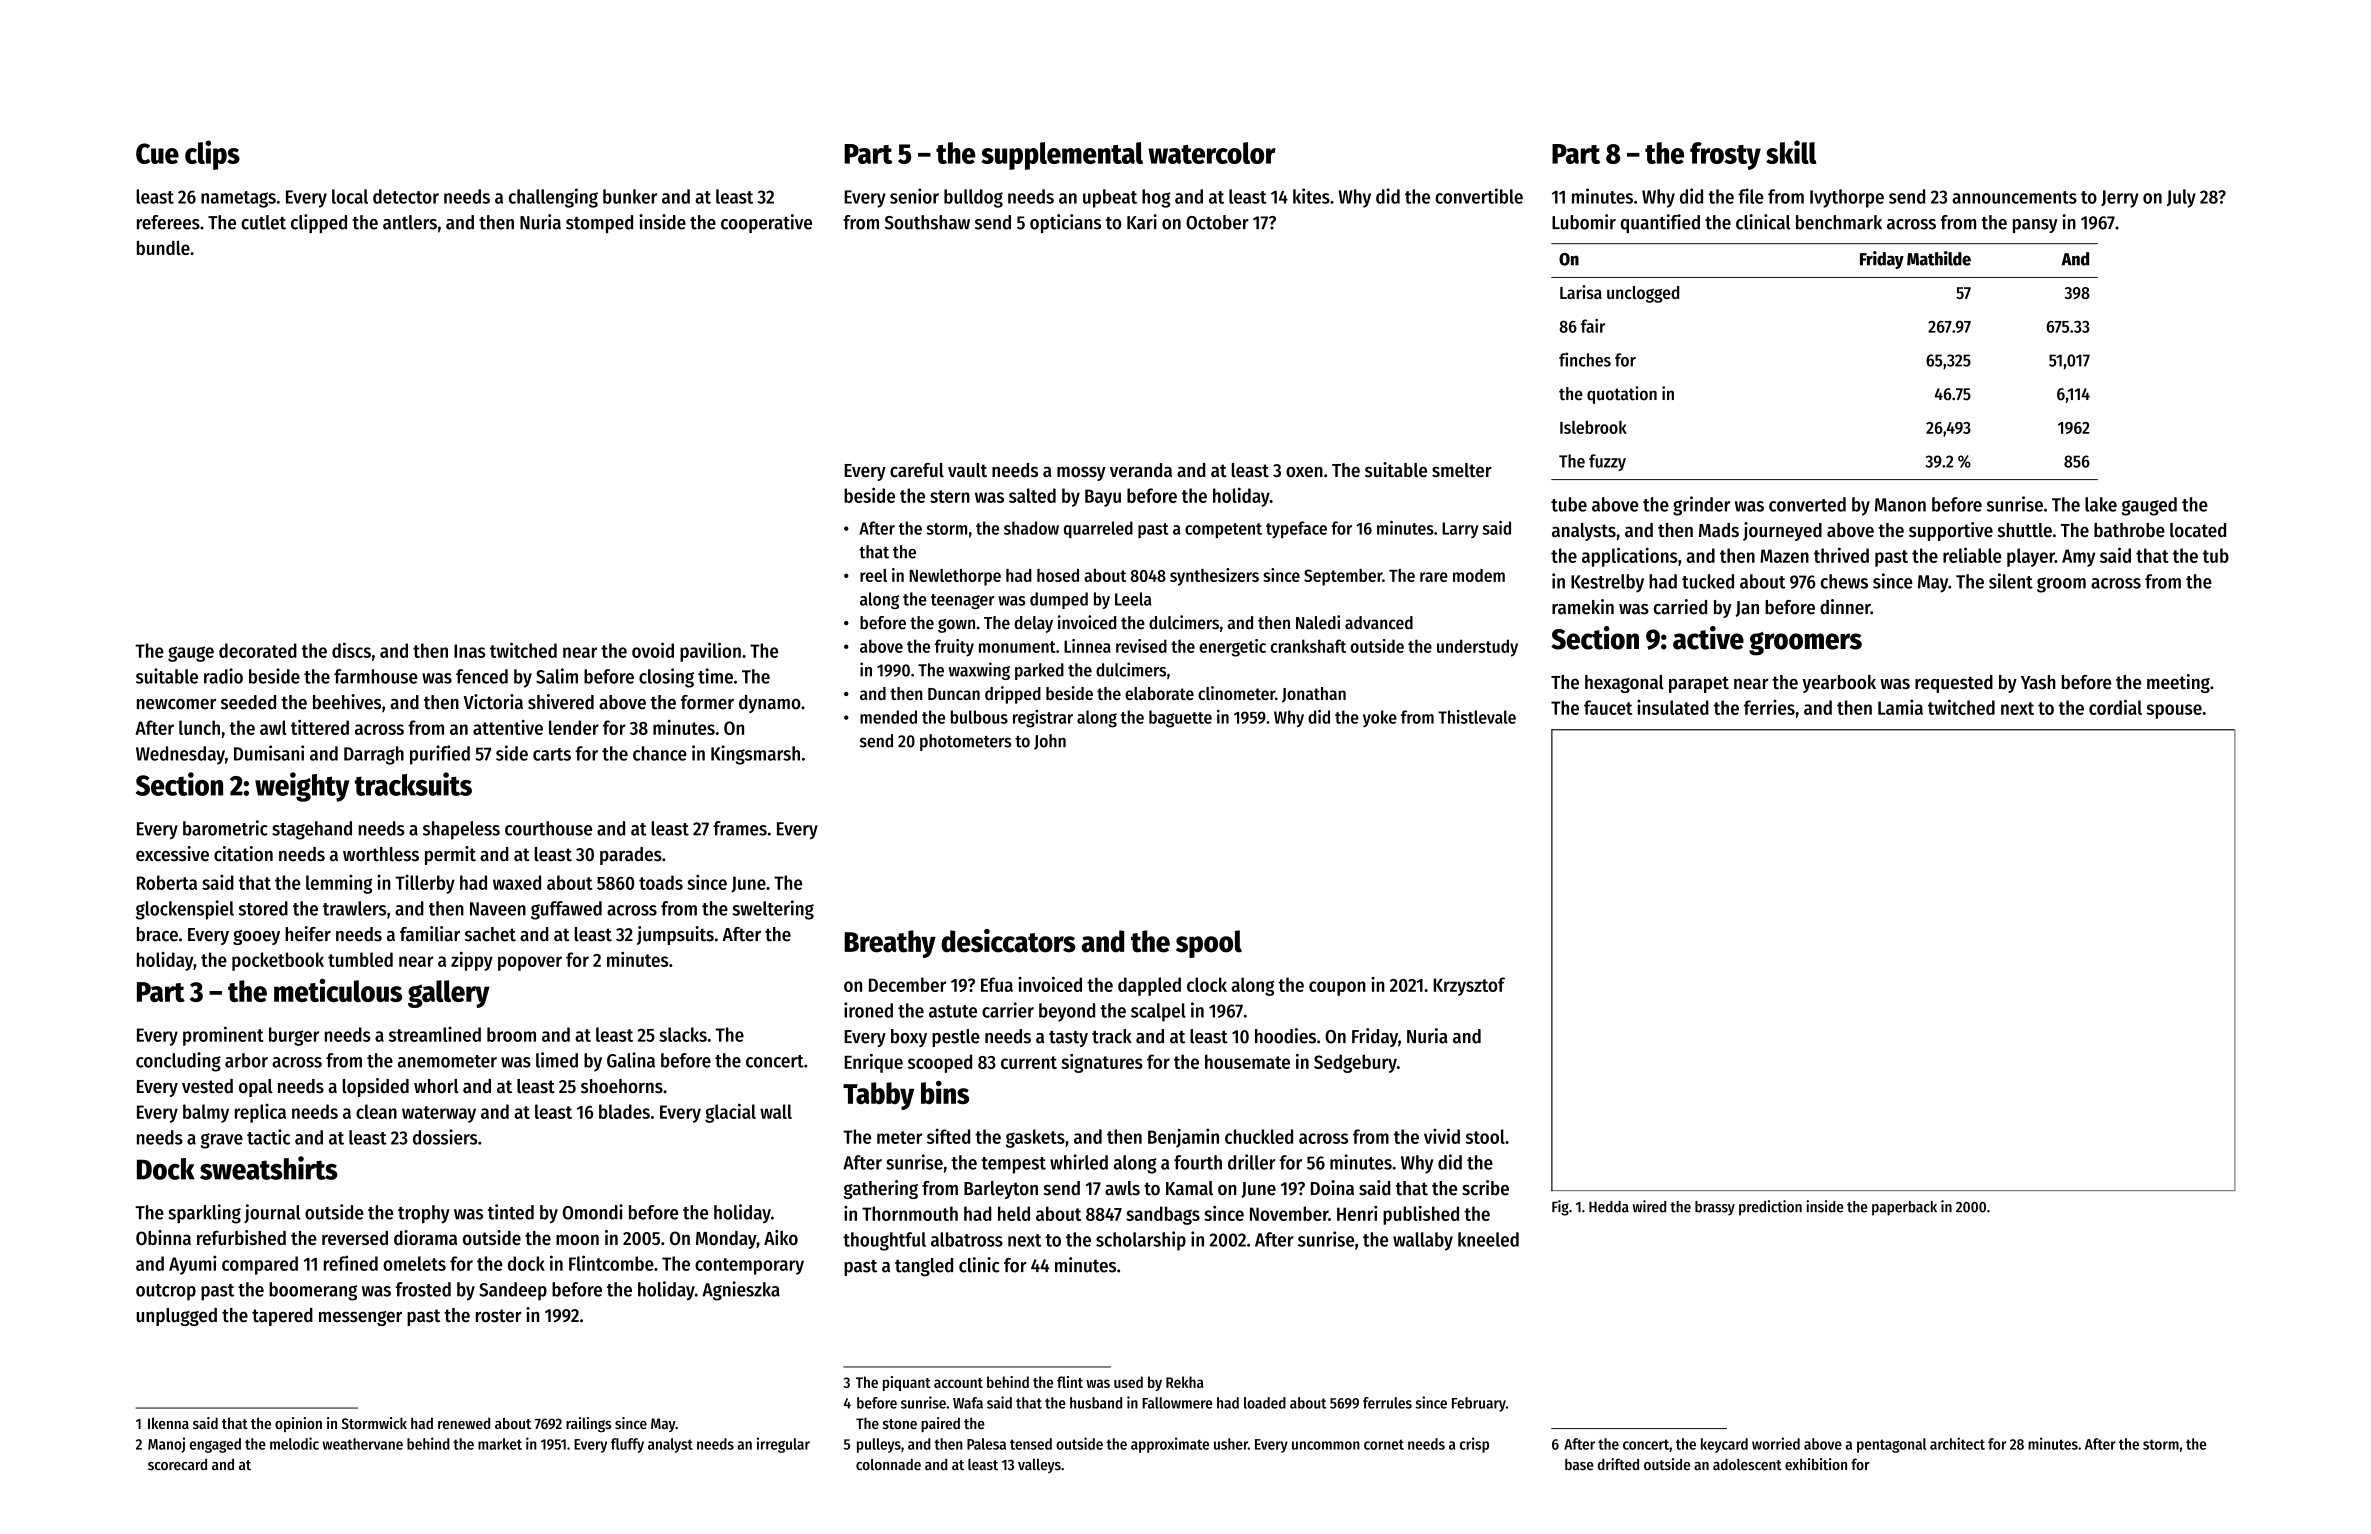 The image size is (2371, 1534). Describe the element at coordinates (177, 1465) in the document. I see `scorecard` at that location.
